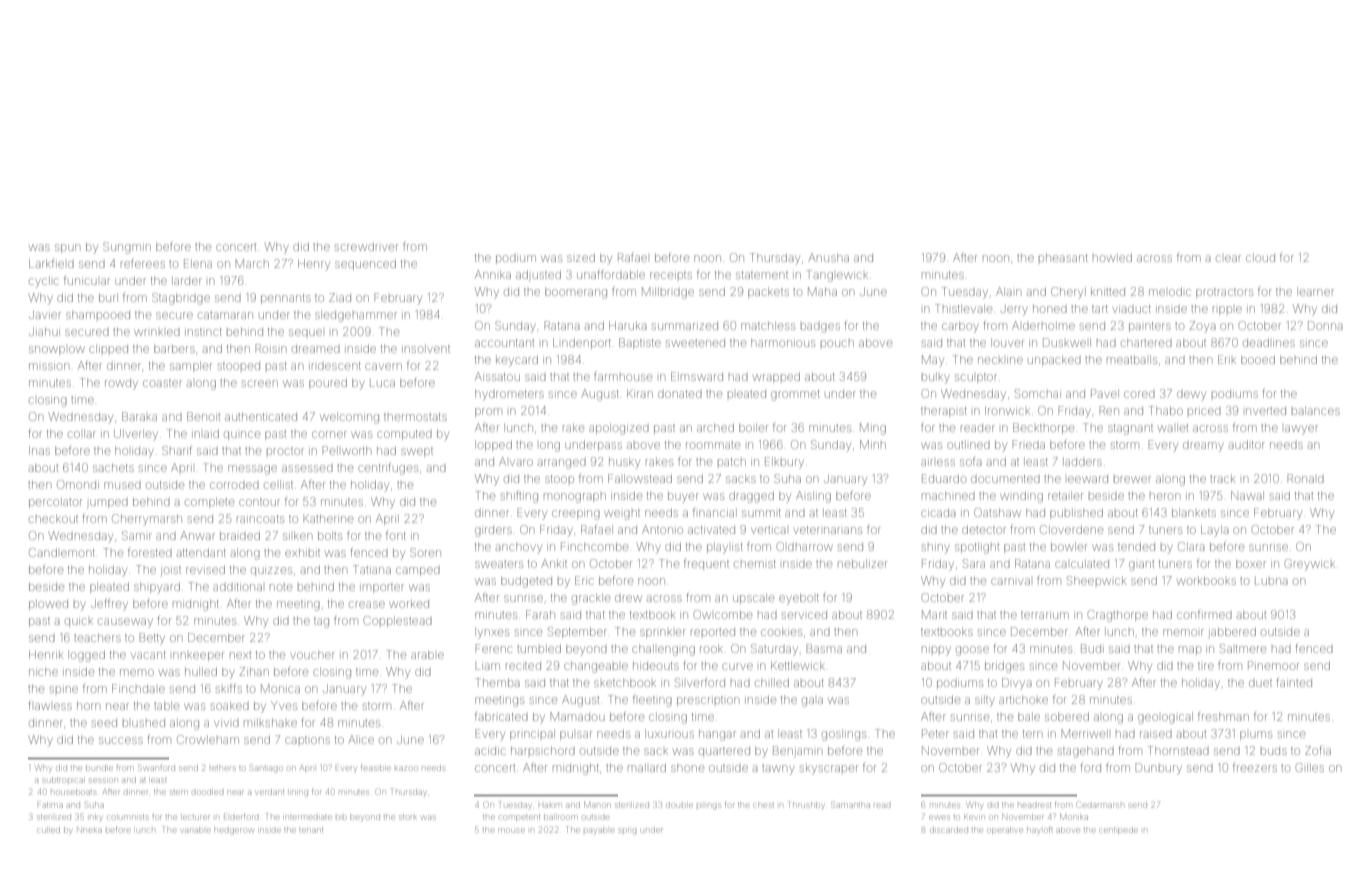 This screenshot has width=1372, height=887. Describe the element at coordinates (1227, 359) in the screenshot. I see `Erik` at that location.
